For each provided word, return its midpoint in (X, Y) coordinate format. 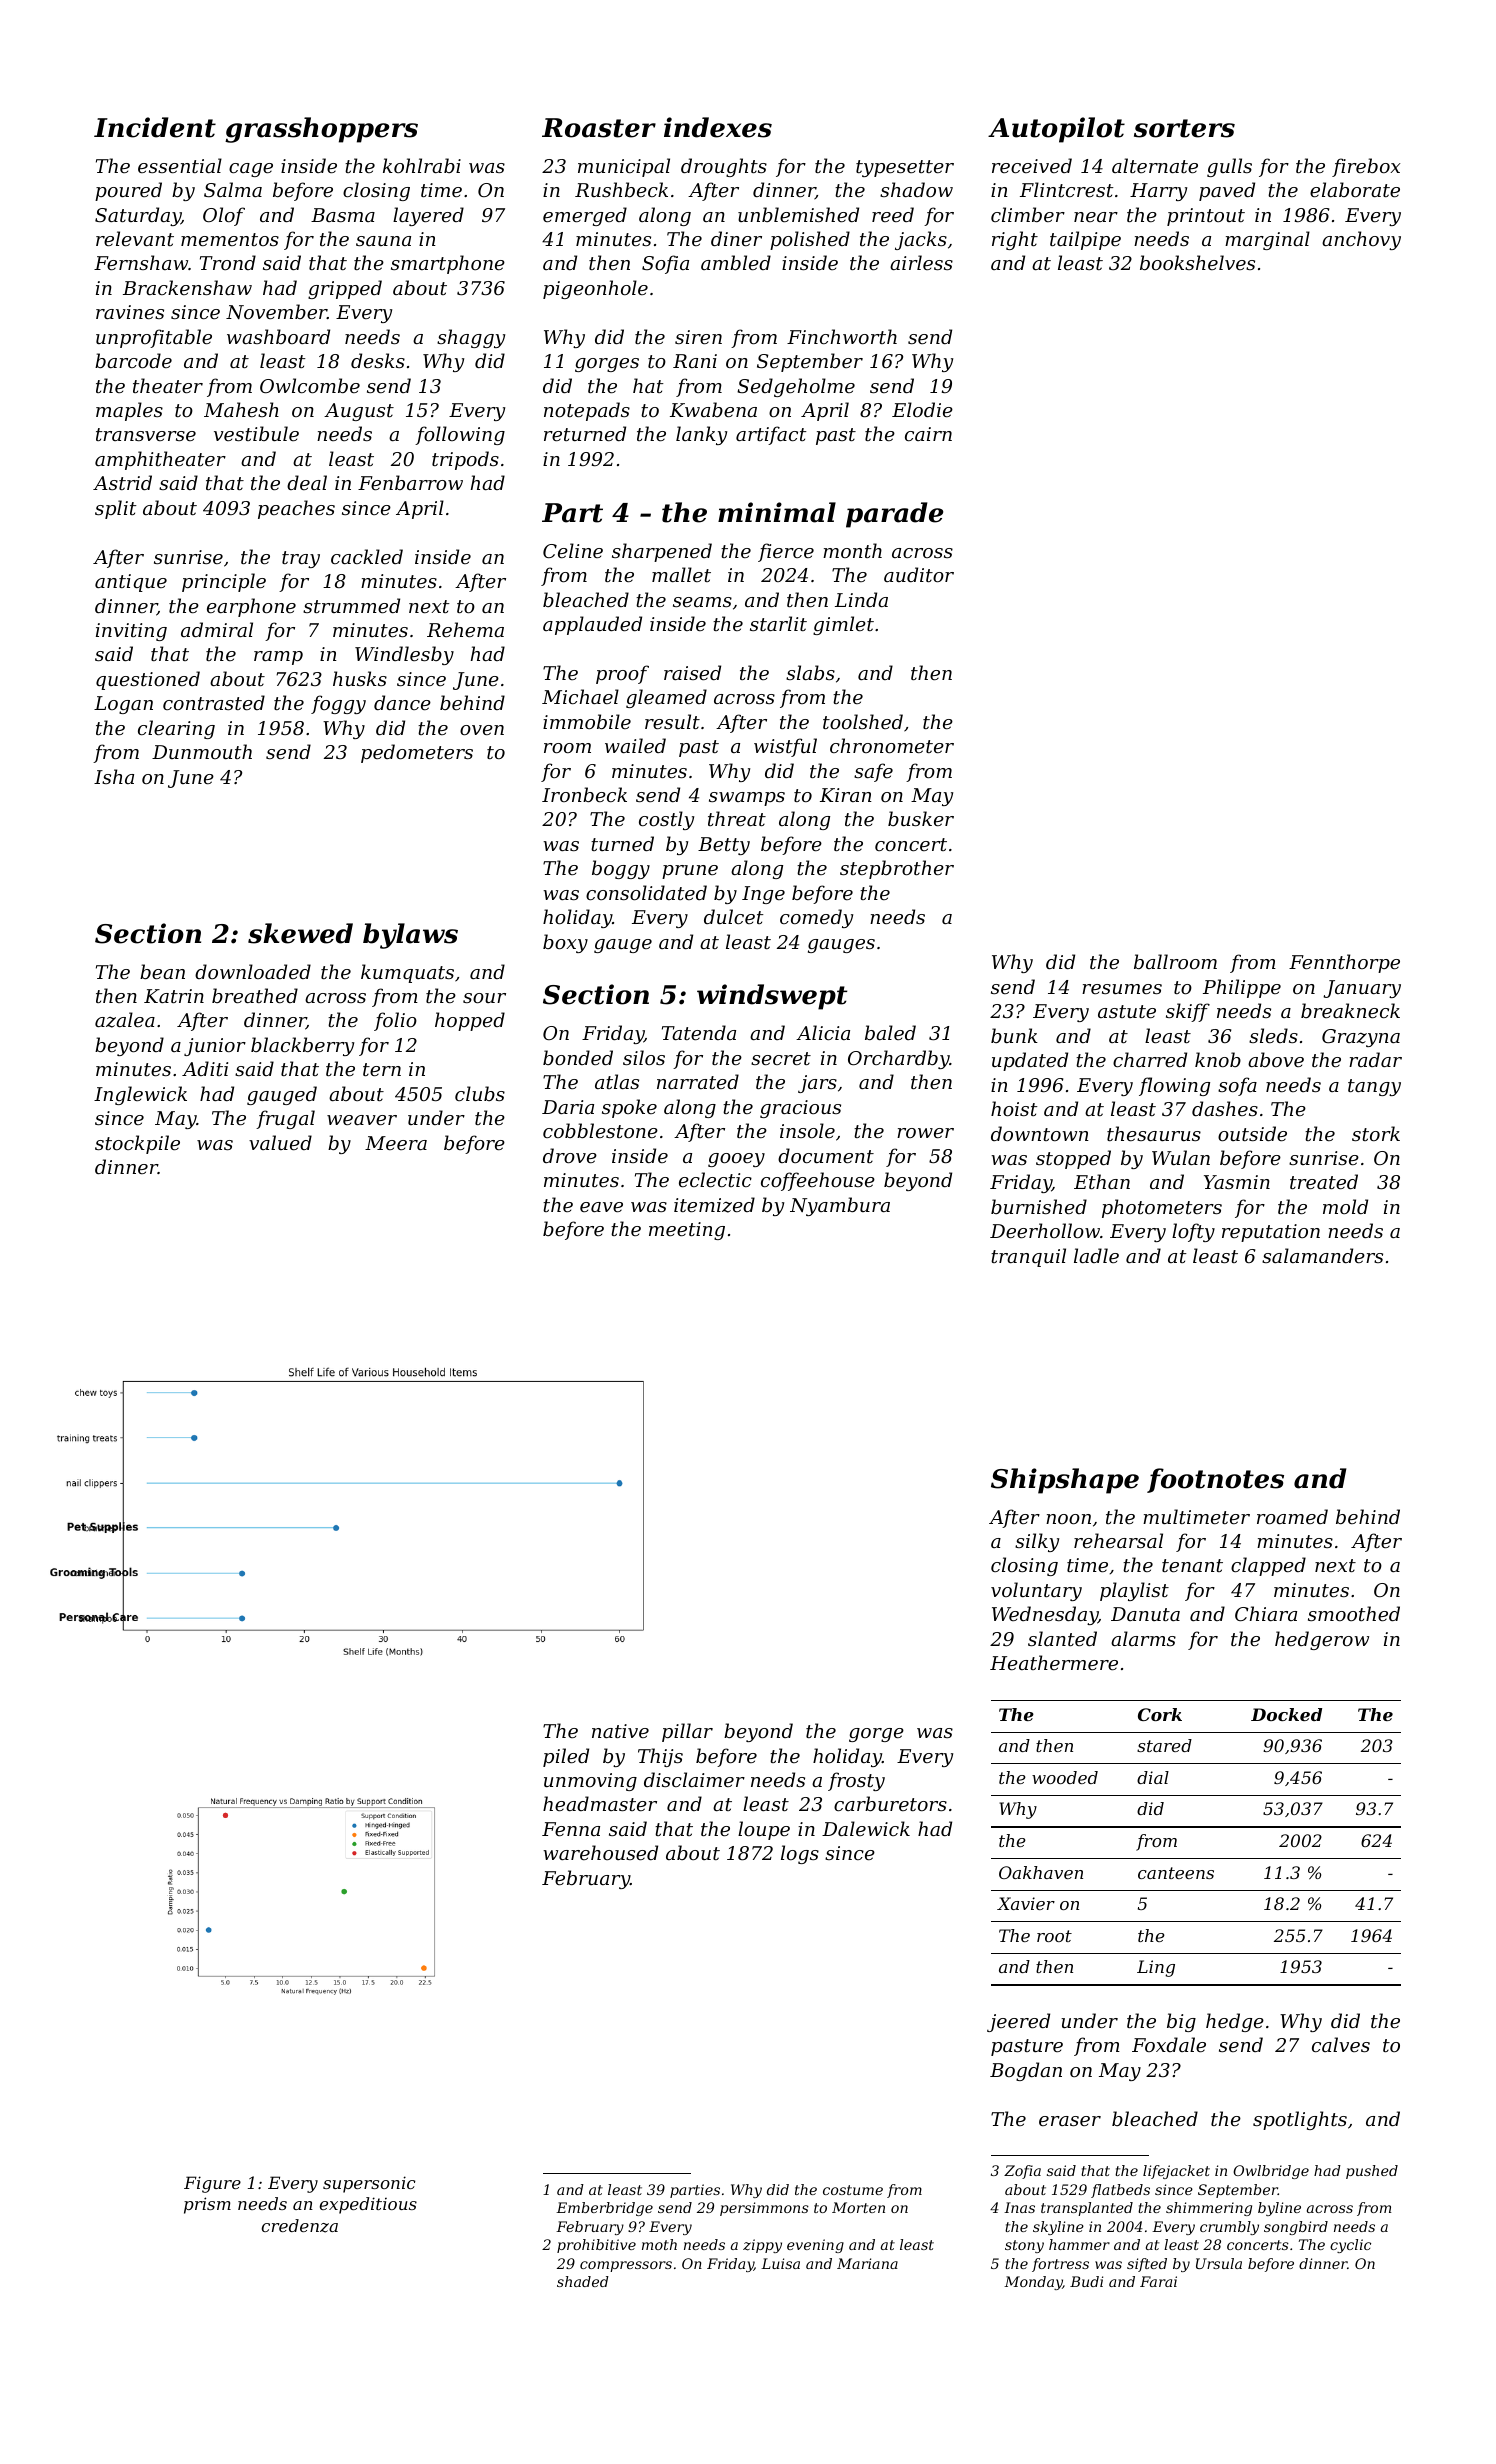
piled (566, 1757)
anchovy (1361, 240)
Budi (1086, 2281)
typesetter (905, 168)
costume (853, 2190)
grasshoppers (321, 130)
